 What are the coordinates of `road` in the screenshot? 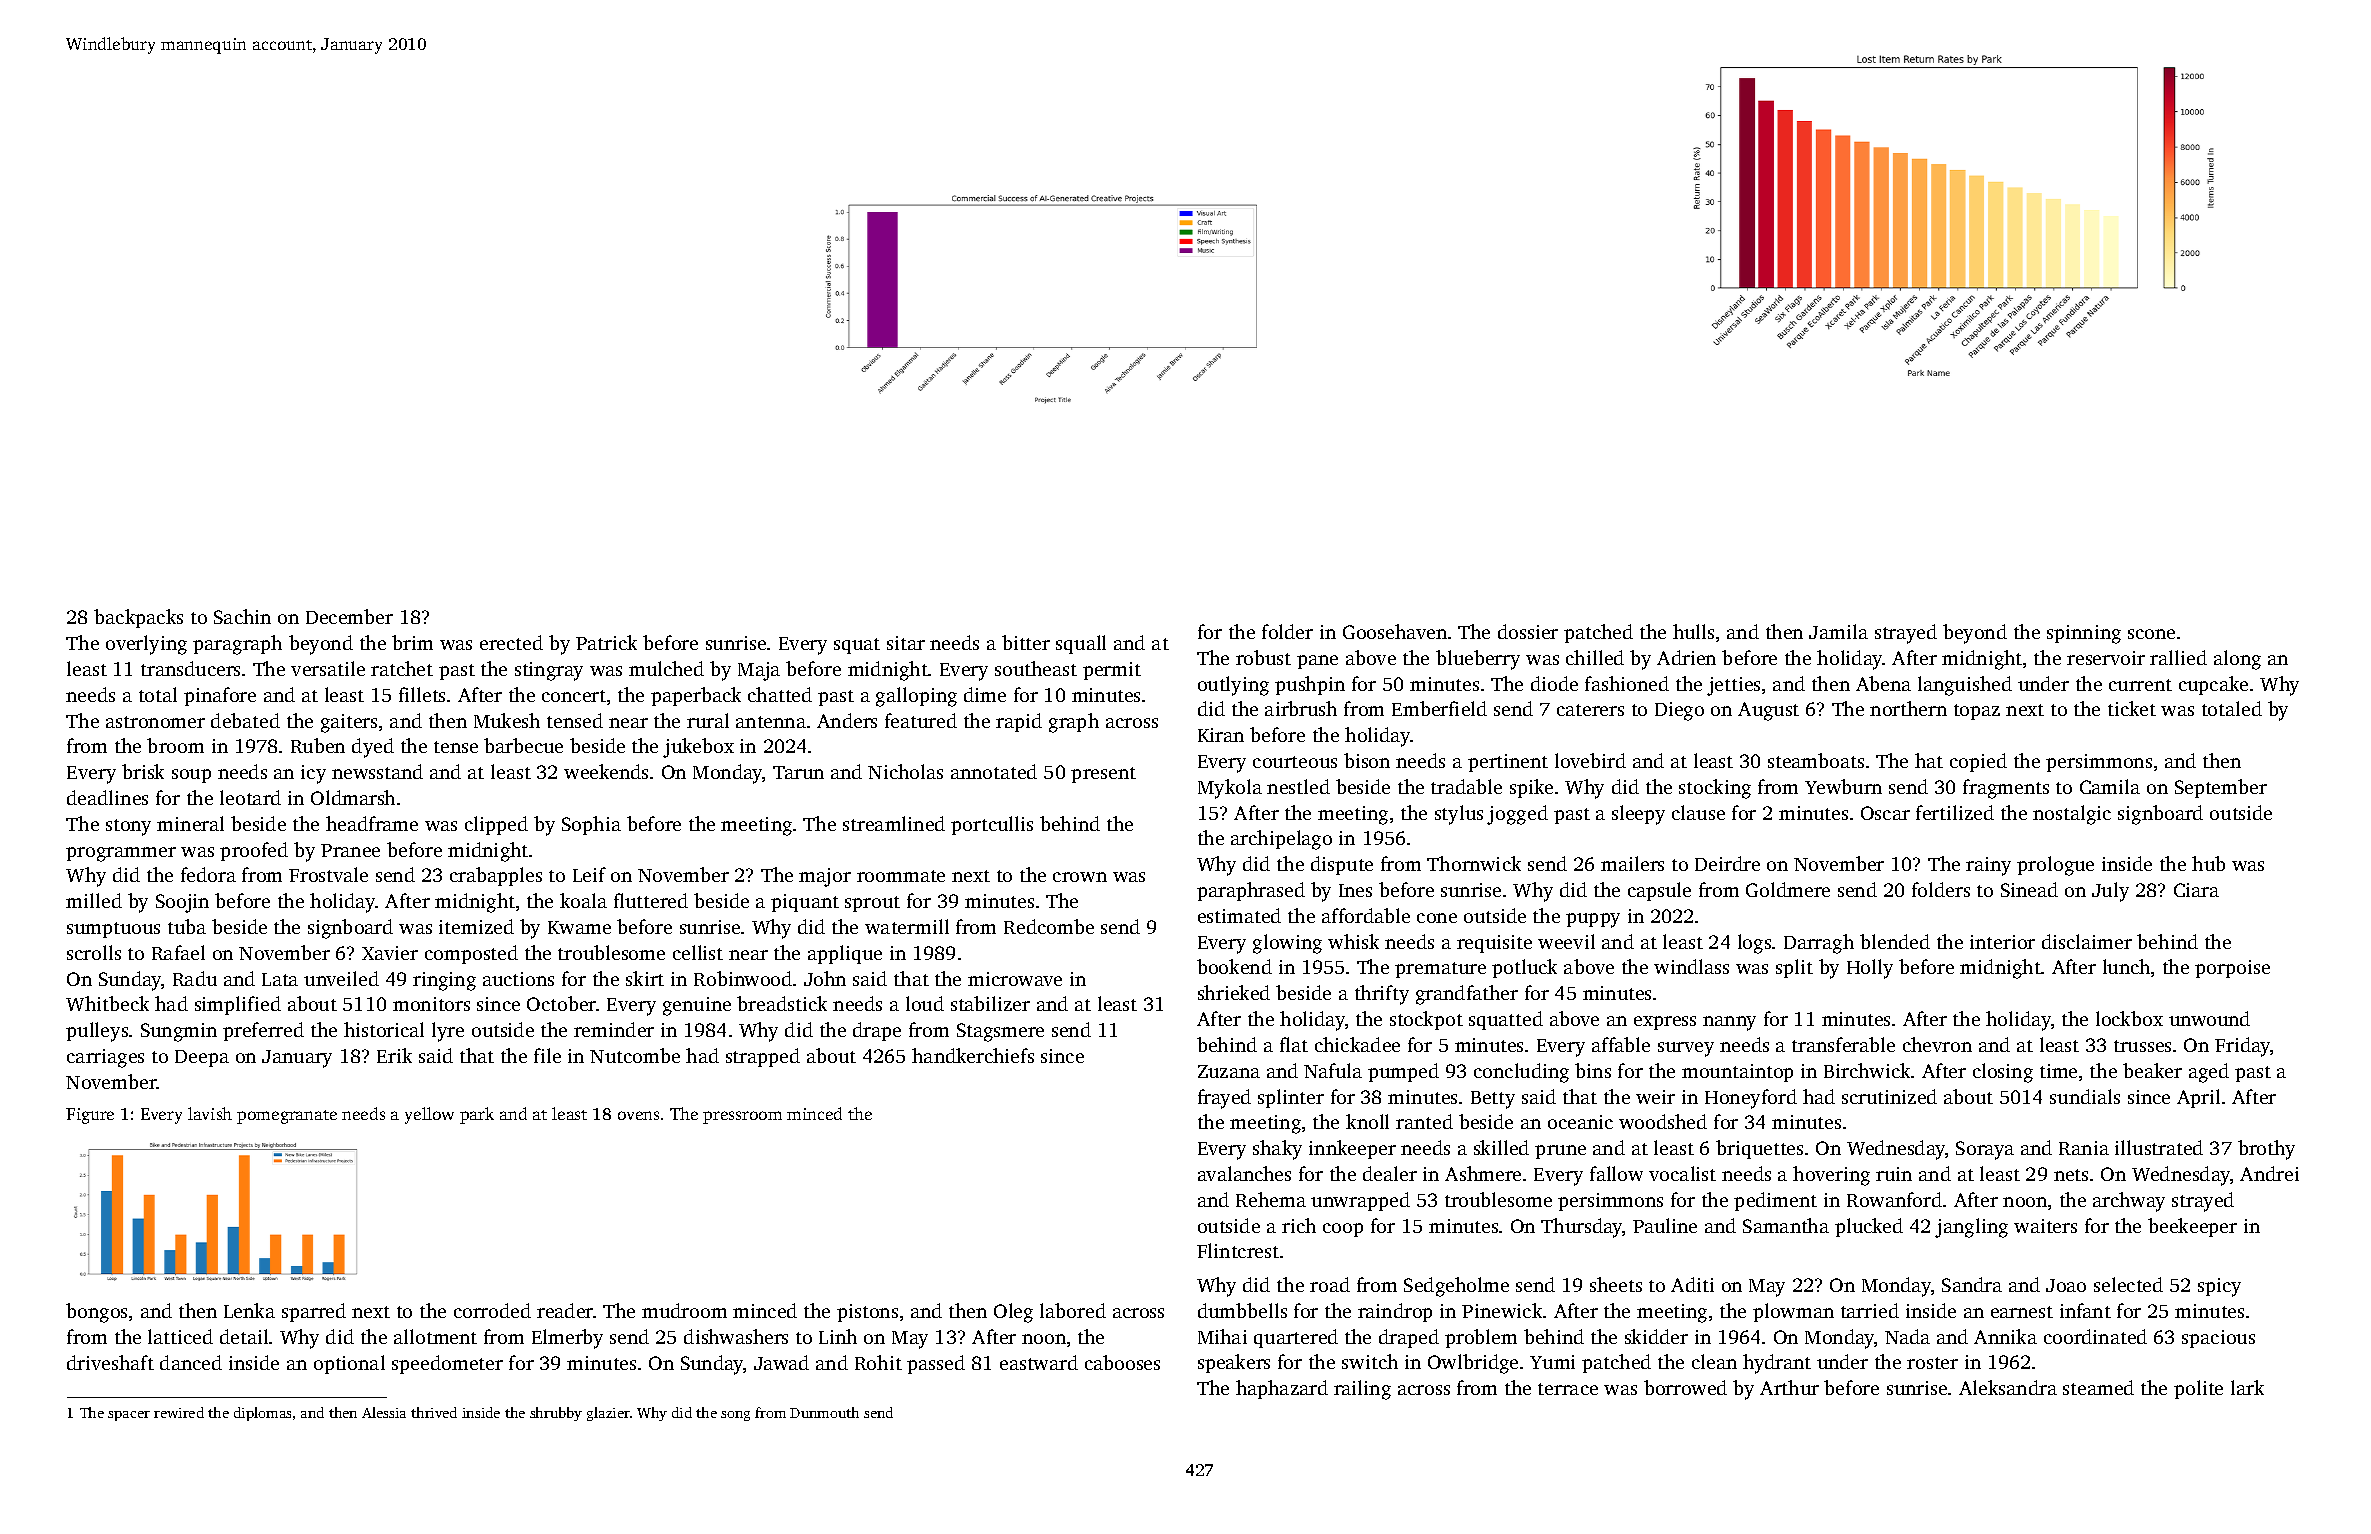 It's located at (1330, 1284).
